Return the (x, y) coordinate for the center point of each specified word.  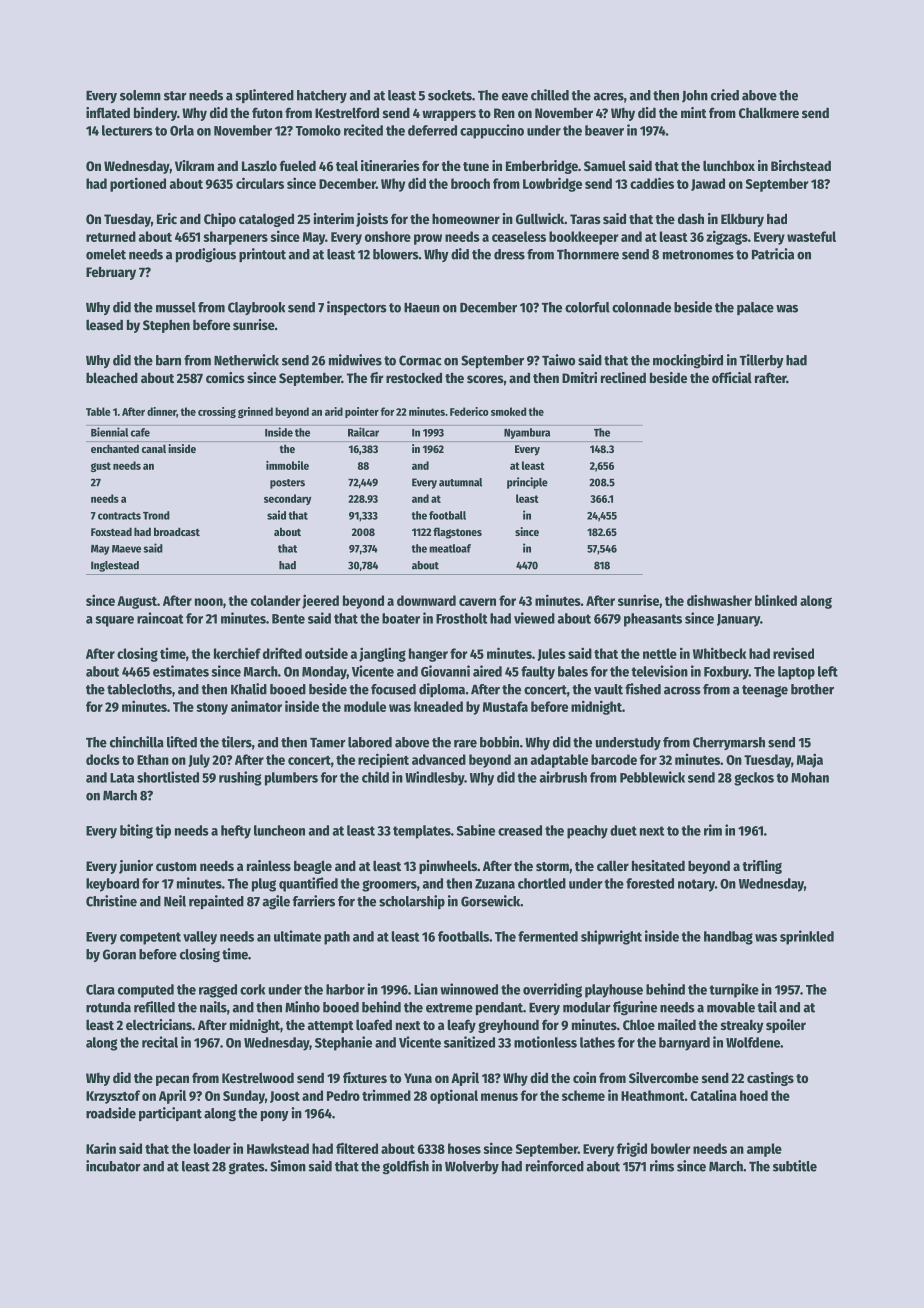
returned (111, 236)
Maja (810, 760)
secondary (288, 499)
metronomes (698, 255)
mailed (677, 1024)
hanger (428, 655)
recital (160, 1042)
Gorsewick (490, 901)
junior (136, 867)
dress (509, 254)
